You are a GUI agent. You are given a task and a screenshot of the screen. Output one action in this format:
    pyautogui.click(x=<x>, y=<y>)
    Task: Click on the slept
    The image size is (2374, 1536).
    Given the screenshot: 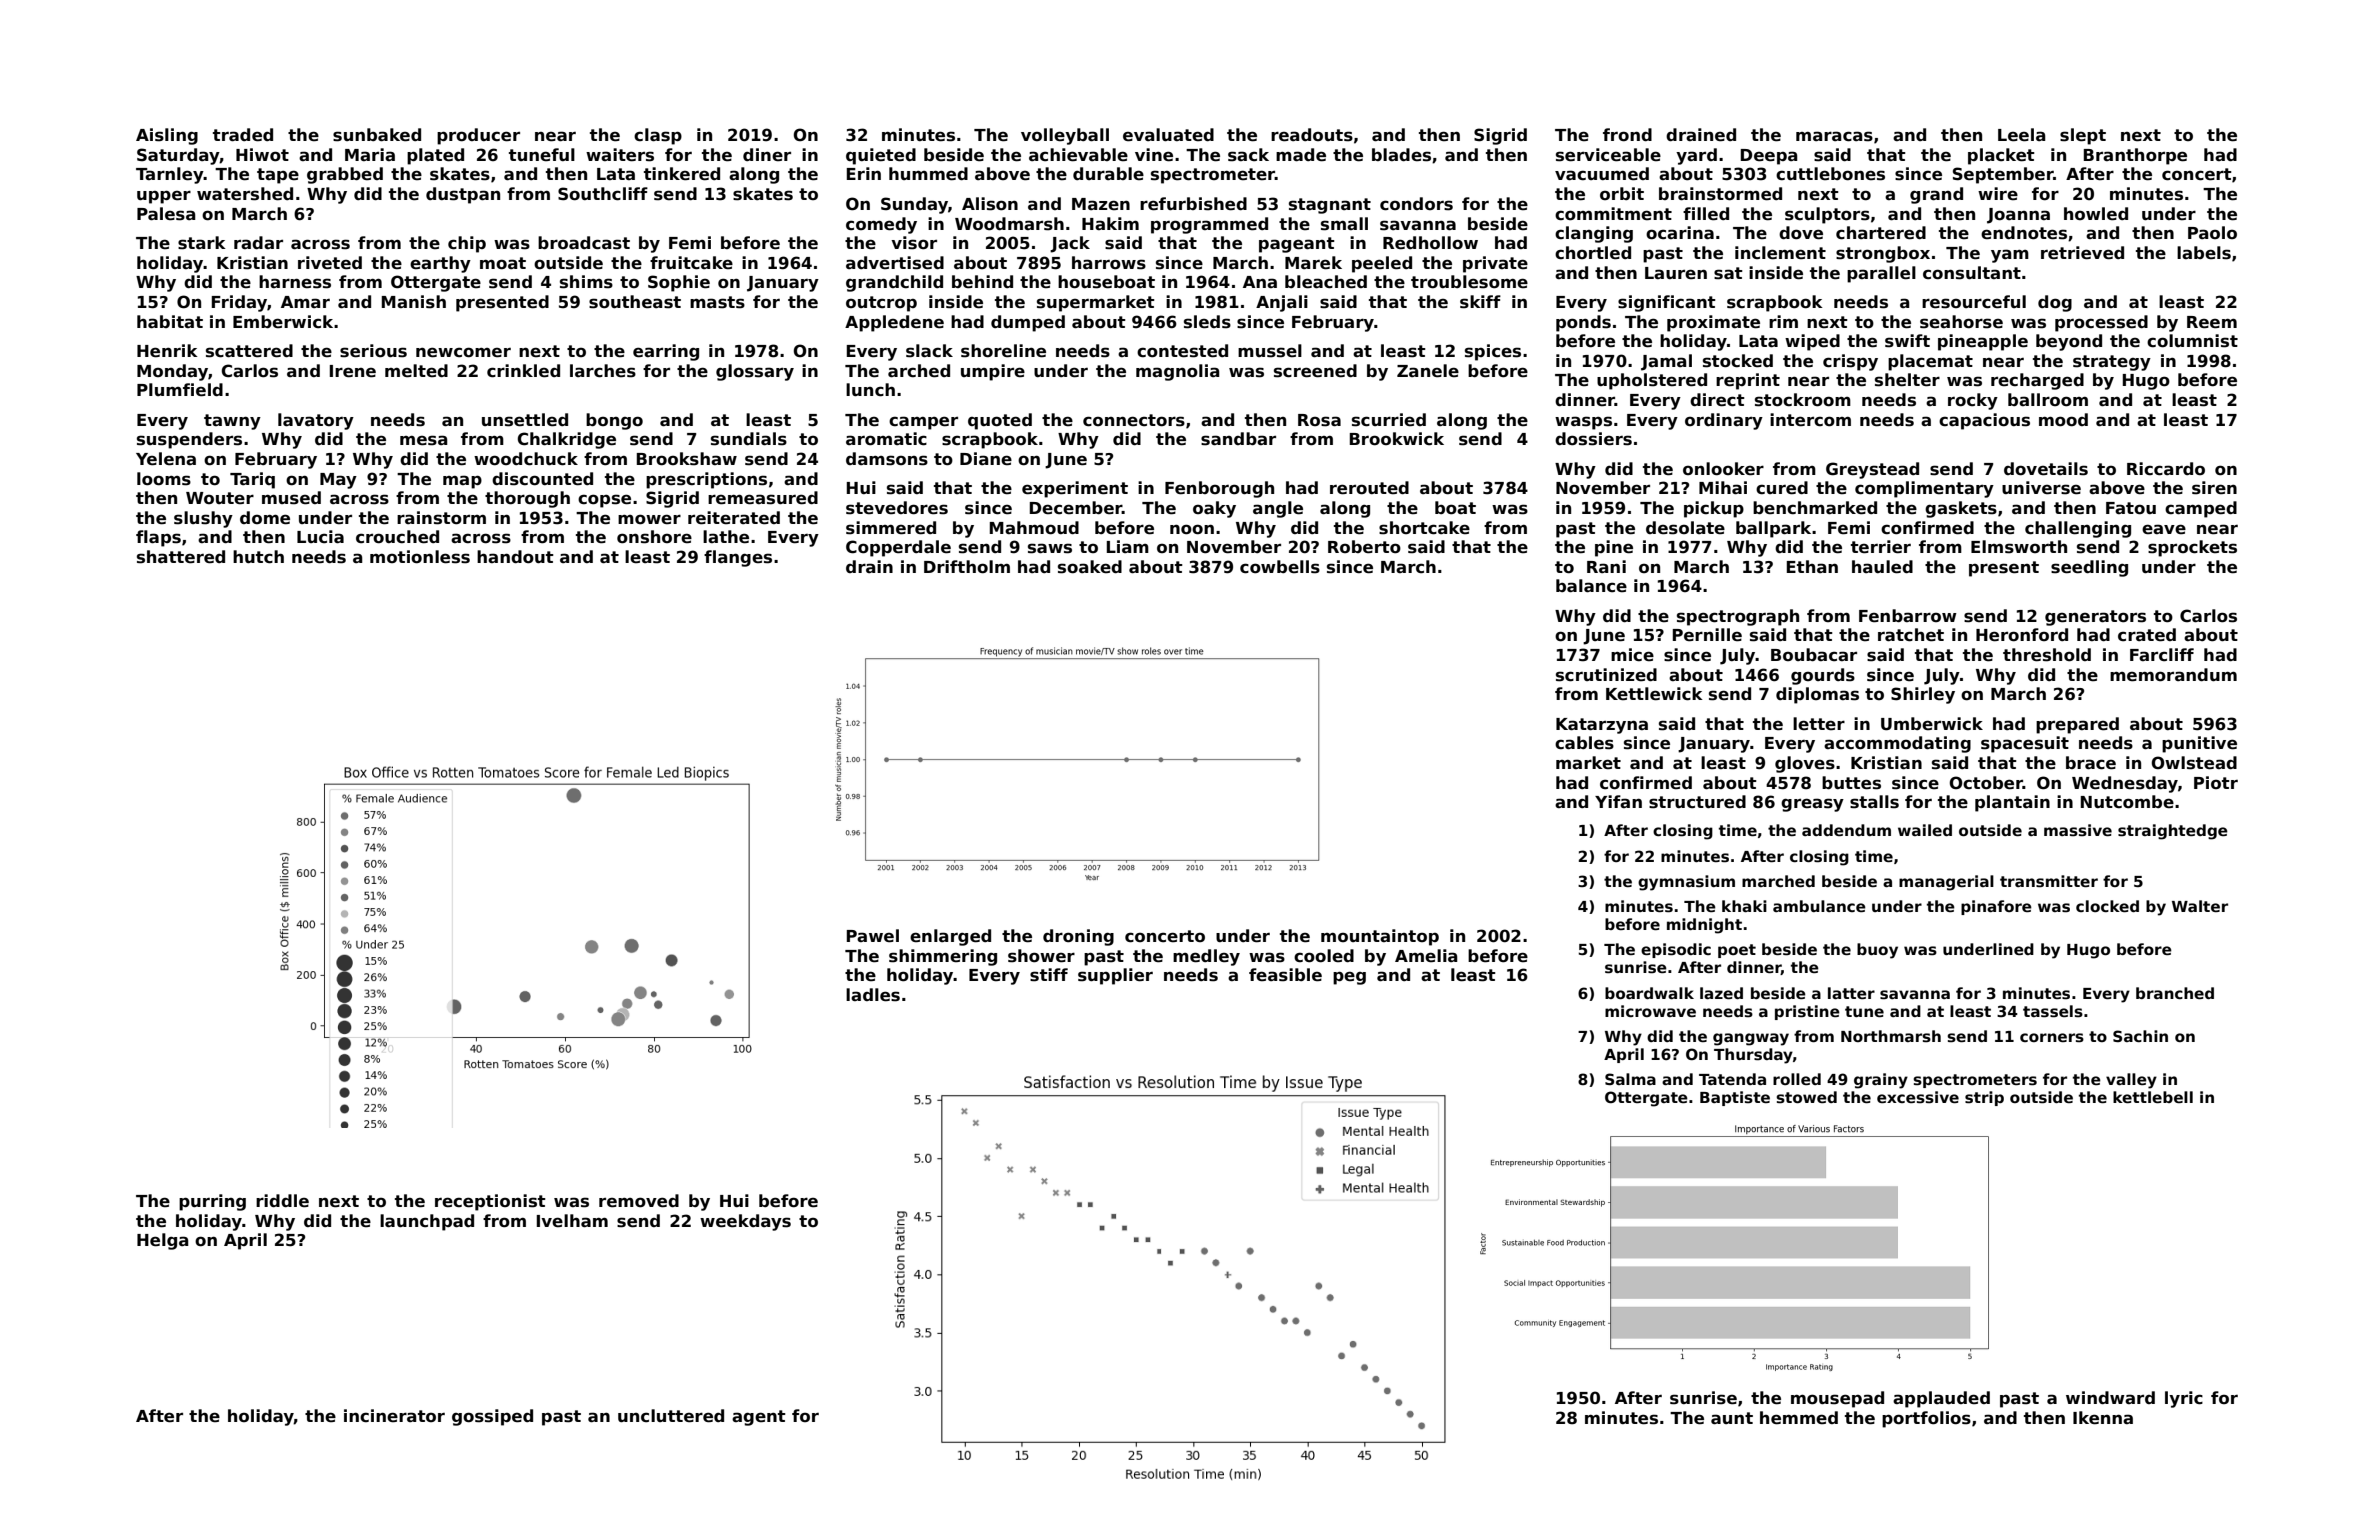 What is the action you would take?
    pyautogui.click(x=2083, y=136)
